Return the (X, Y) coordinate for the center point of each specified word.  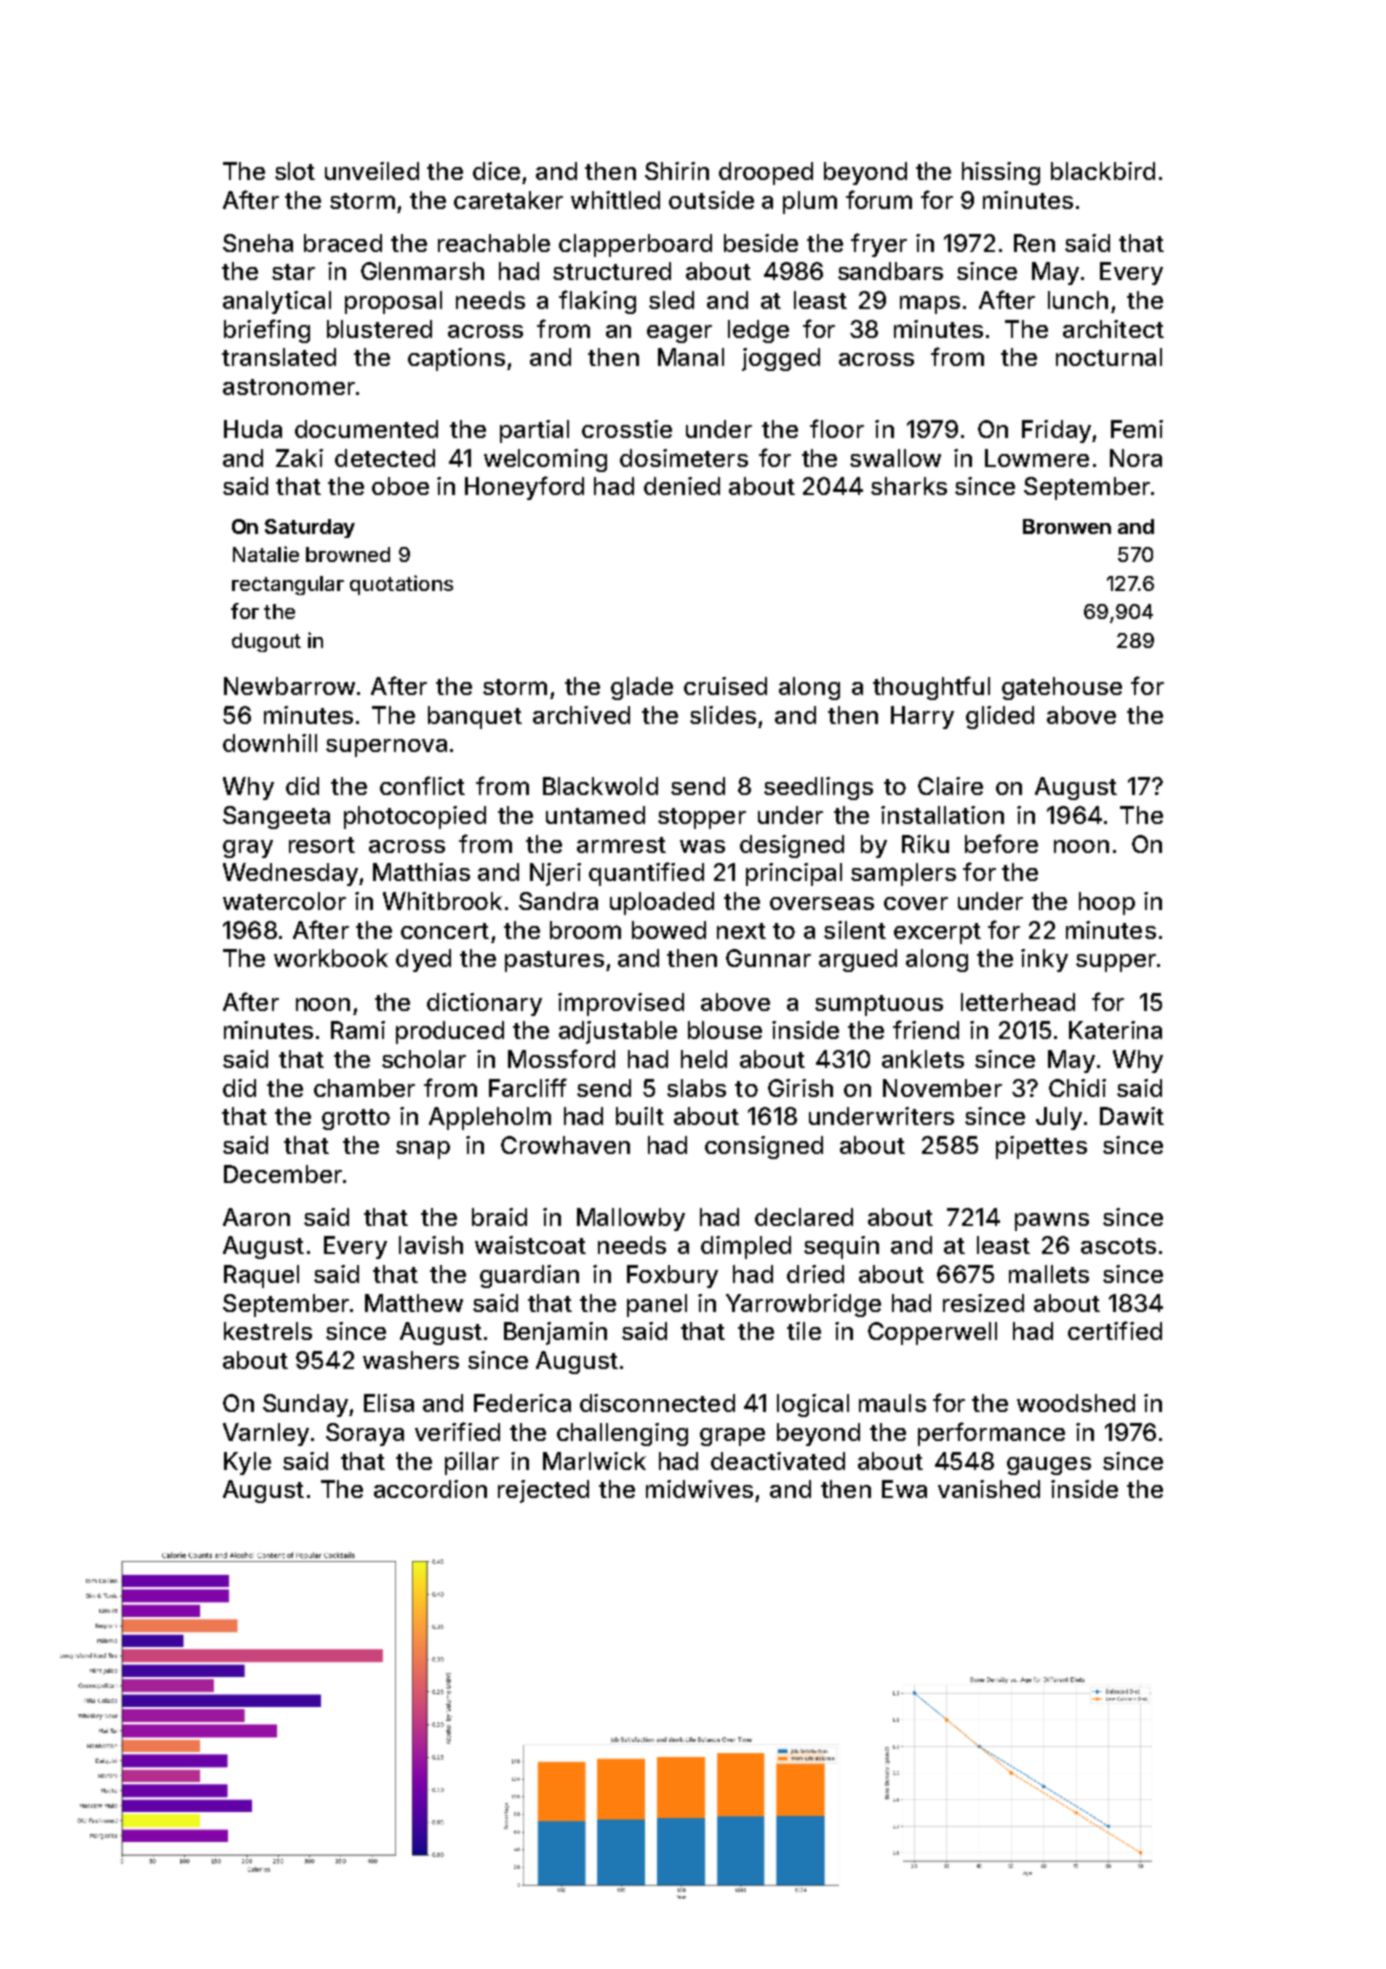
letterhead (1018, 1002)
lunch (1078, 300)
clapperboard (635, 245)
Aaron (256, 1217)
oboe (400, 486)
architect (1113, 329)
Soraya (365, 1434)
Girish (800, 1088)
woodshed (1076, 1403)
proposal (393, 302)
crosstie (627, 429)
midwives (699, 1489)
